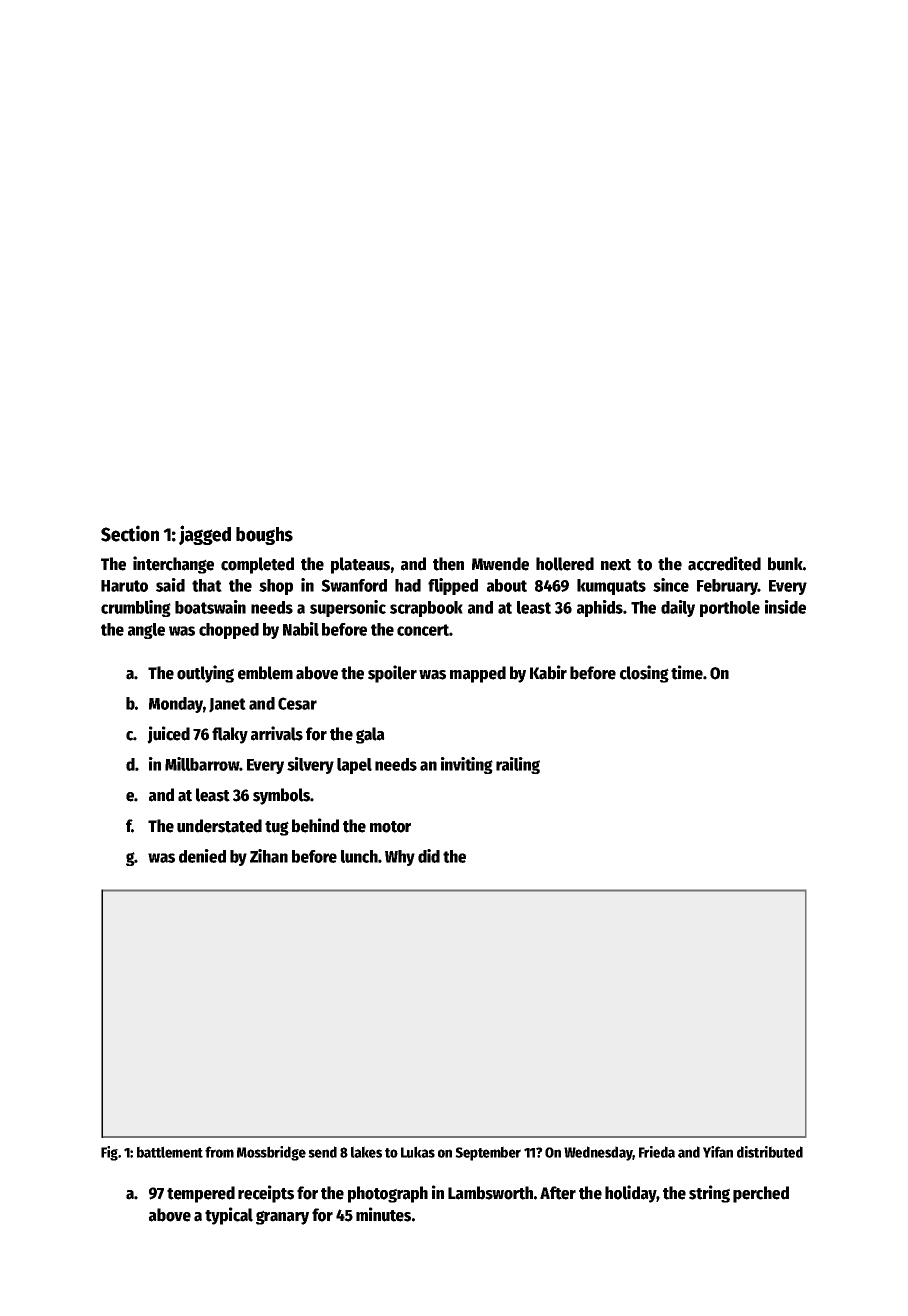 The width and height of the image is (908, 1316). What do you see at coordinates (429, 856) in the image?
I see `did` at bounding box center [429, 856].
